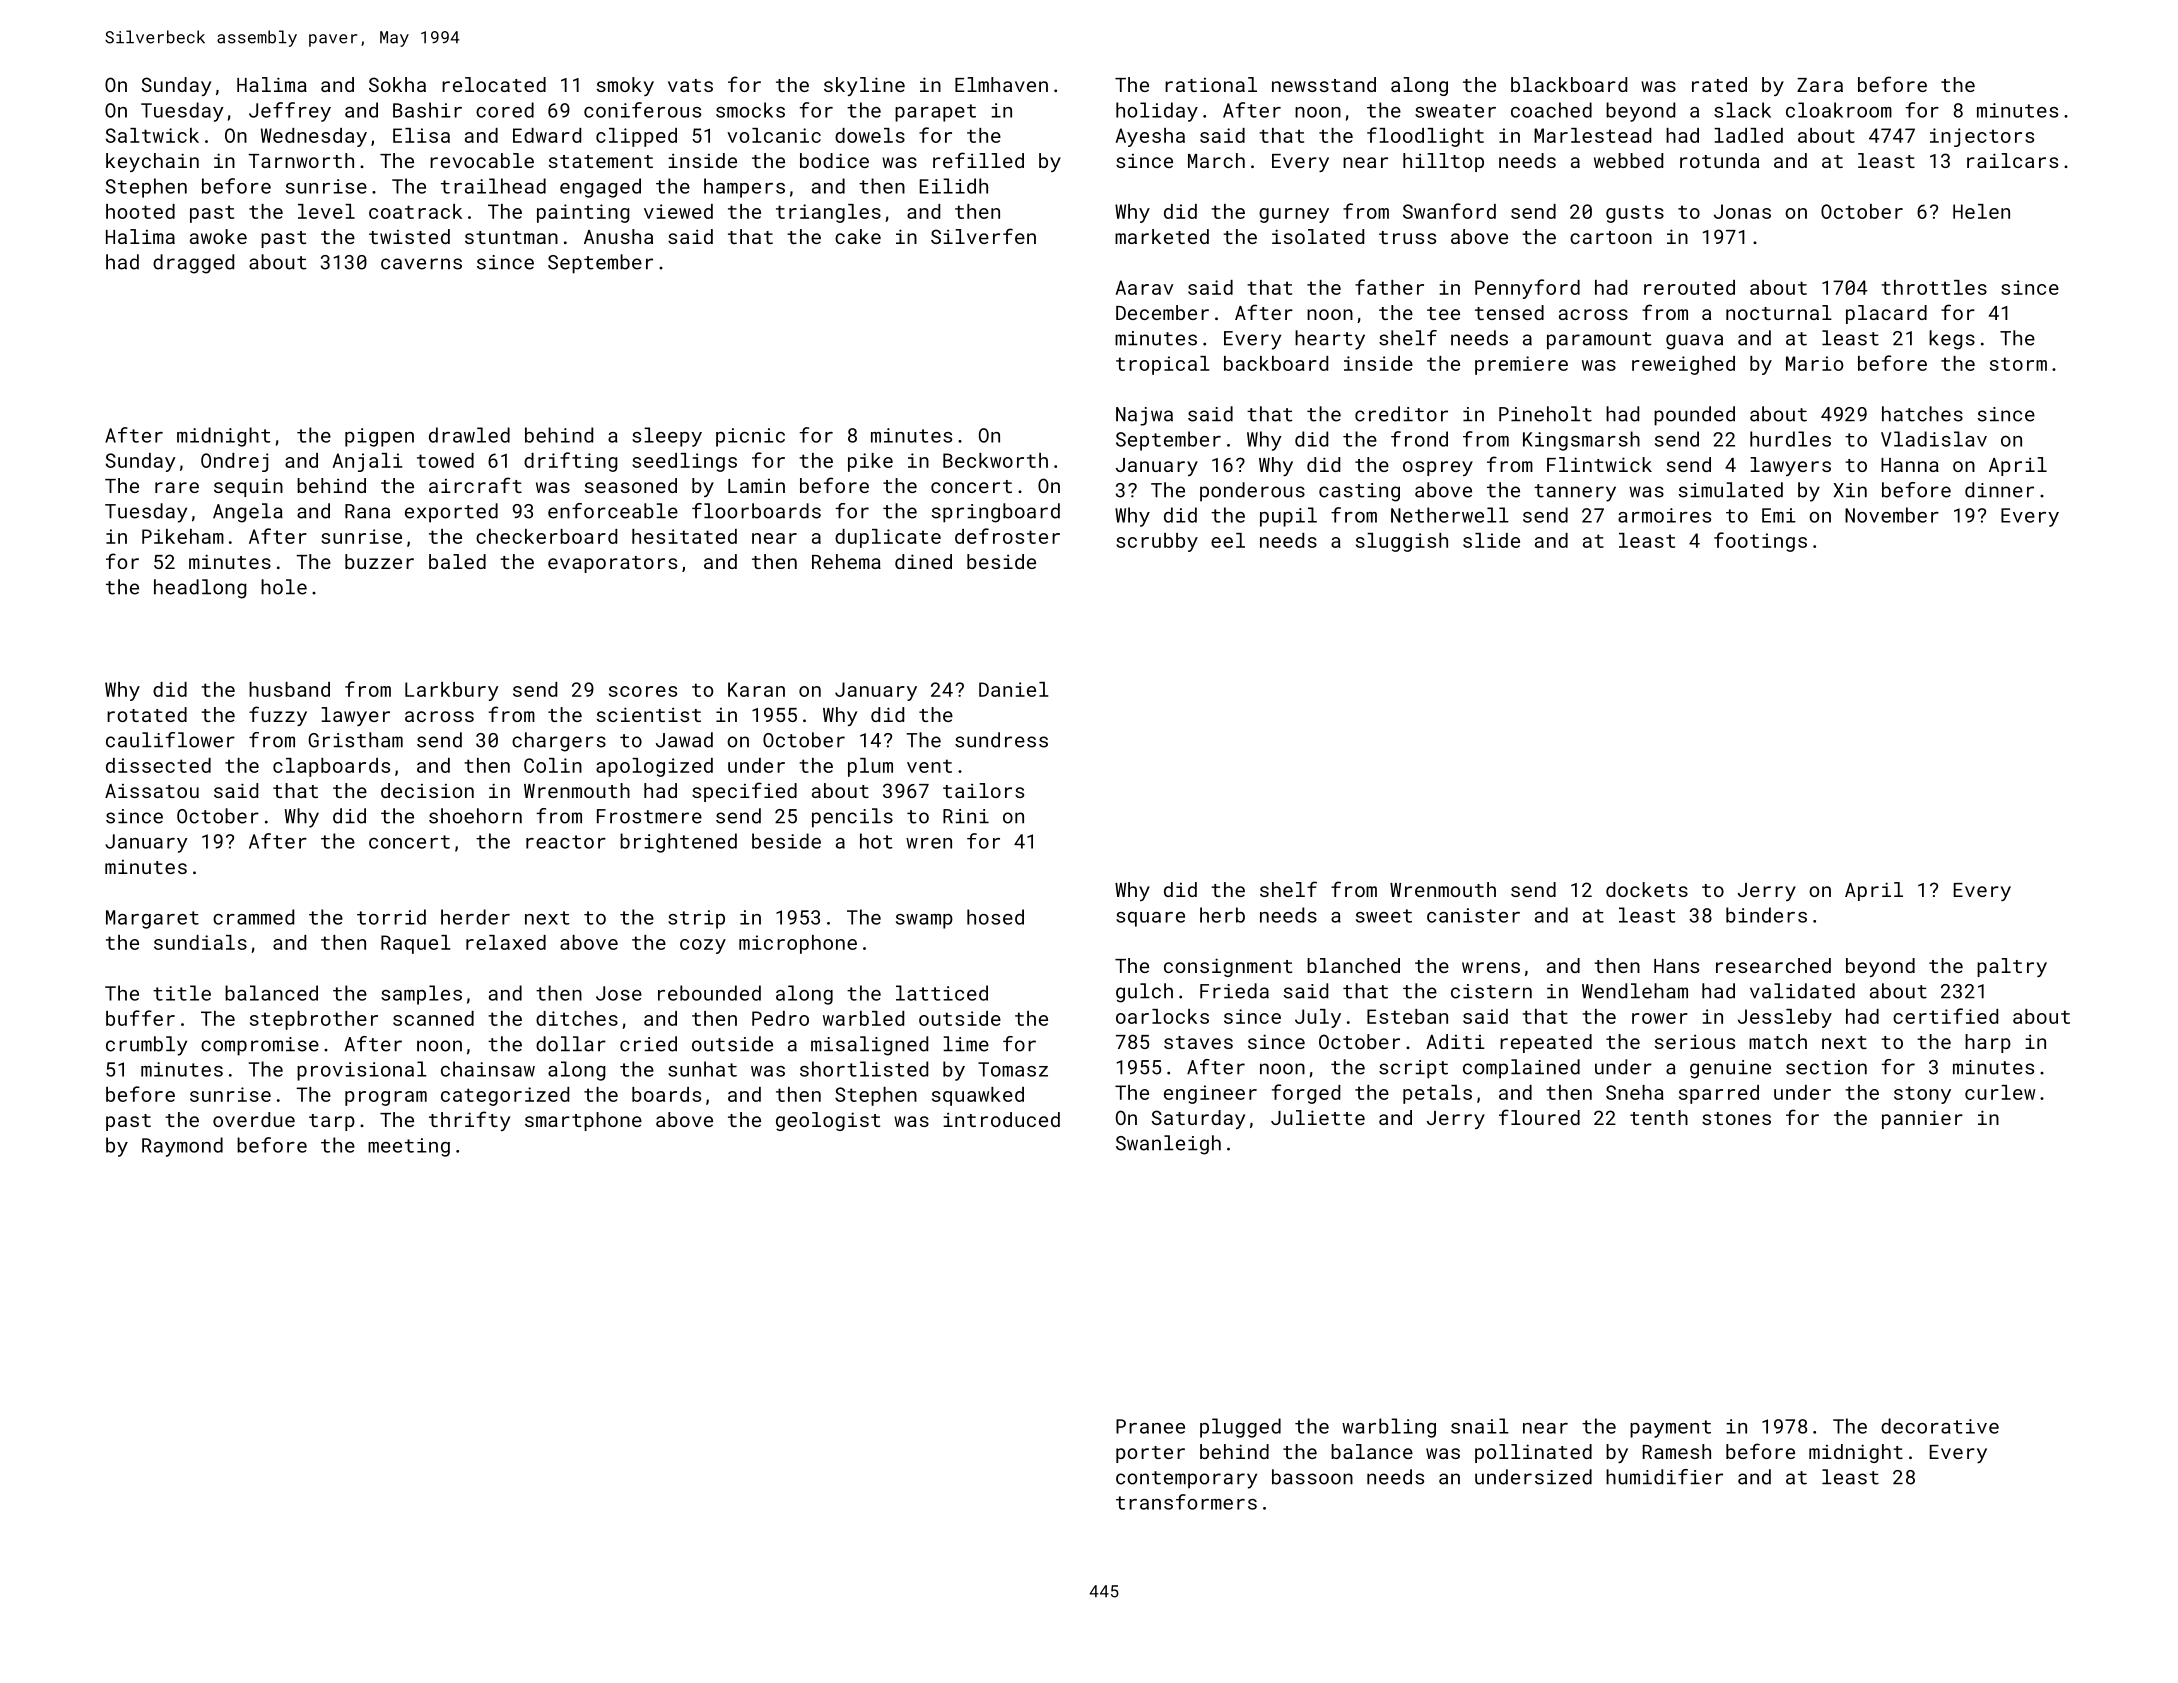  What do you see at coordinates (152, 162) in the screenshot?
I see `keychain` at bounding box center [152, 162].
